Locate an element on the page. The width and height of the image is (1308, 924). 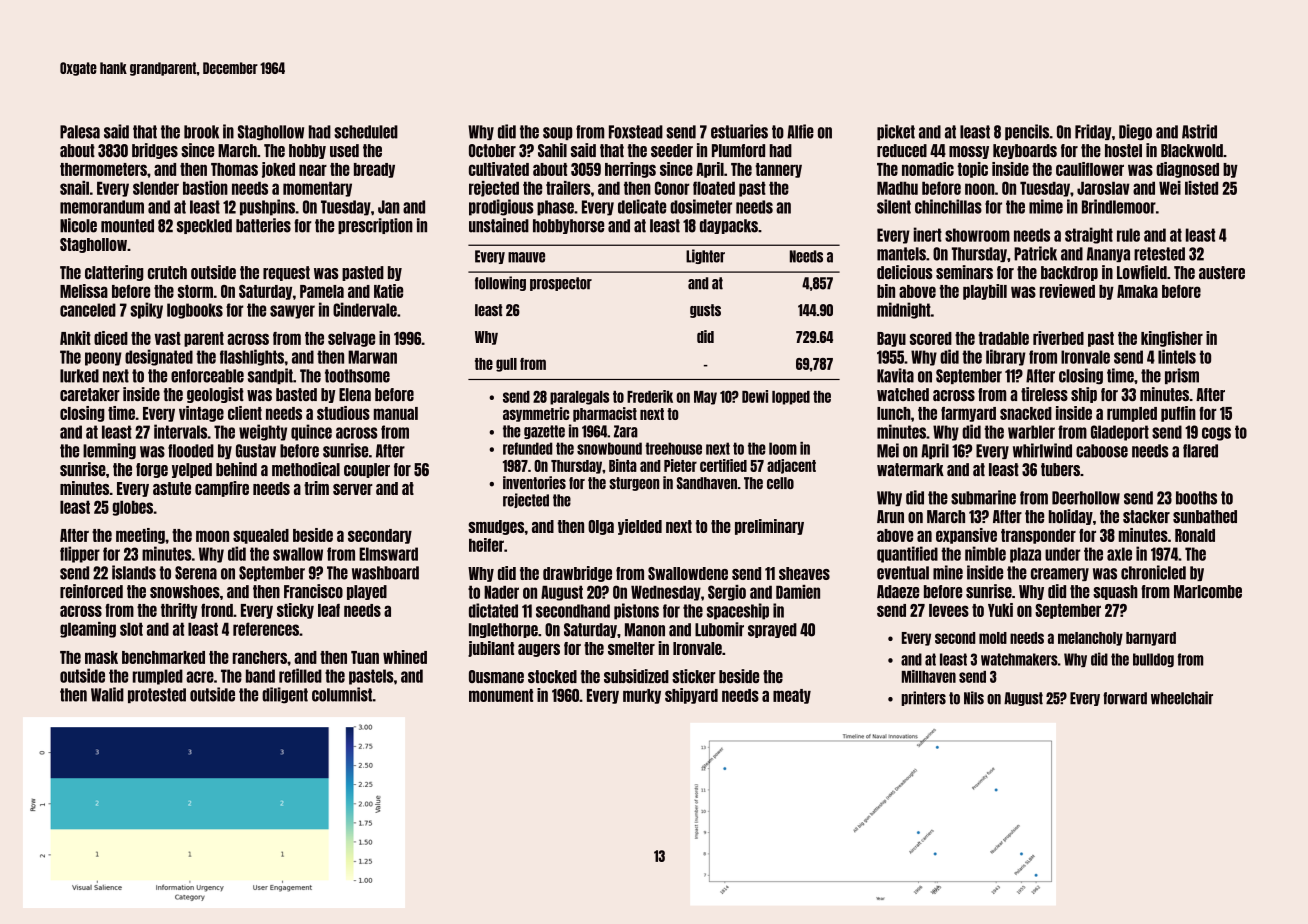
gull is located at coordinates (506, 365).
